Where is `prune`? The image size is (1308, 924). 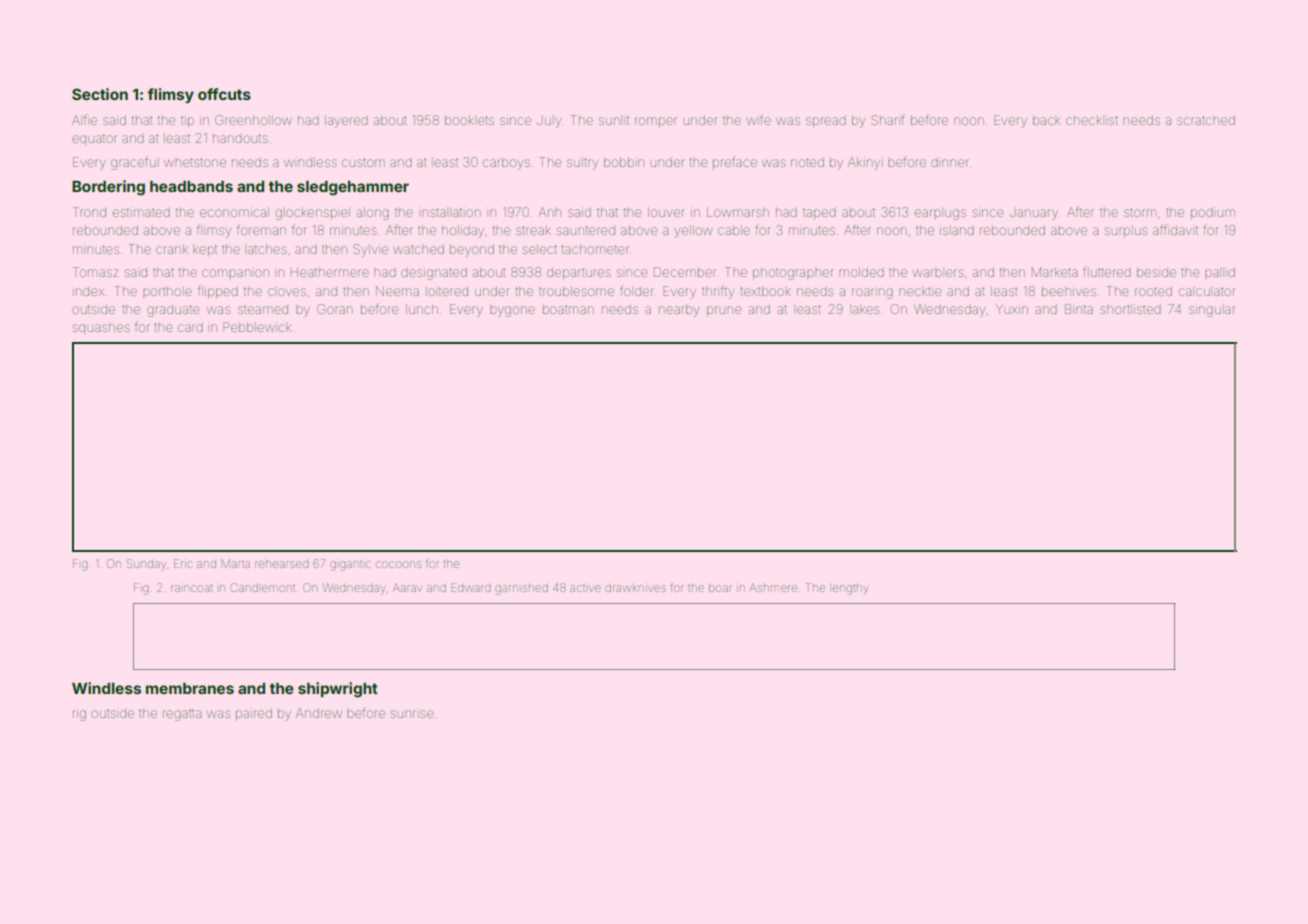
prune is located at coordinates (724, 311).
